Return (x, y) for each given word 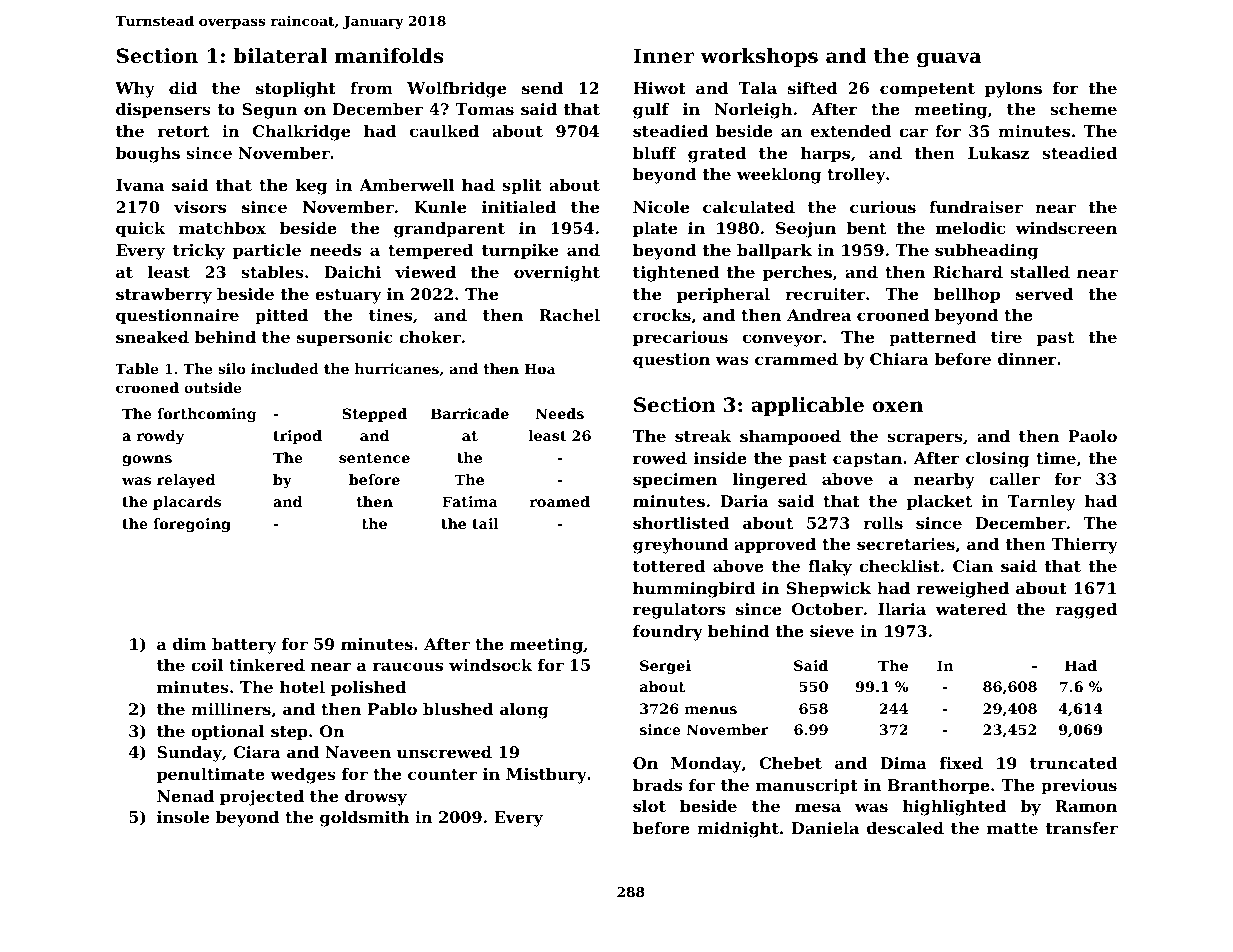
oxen (897, 407)
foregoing (192, 525)
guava (949, 60)
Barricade (470, 413)
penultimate (211, 776)
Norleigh (753, 111)
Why (135, 90)
